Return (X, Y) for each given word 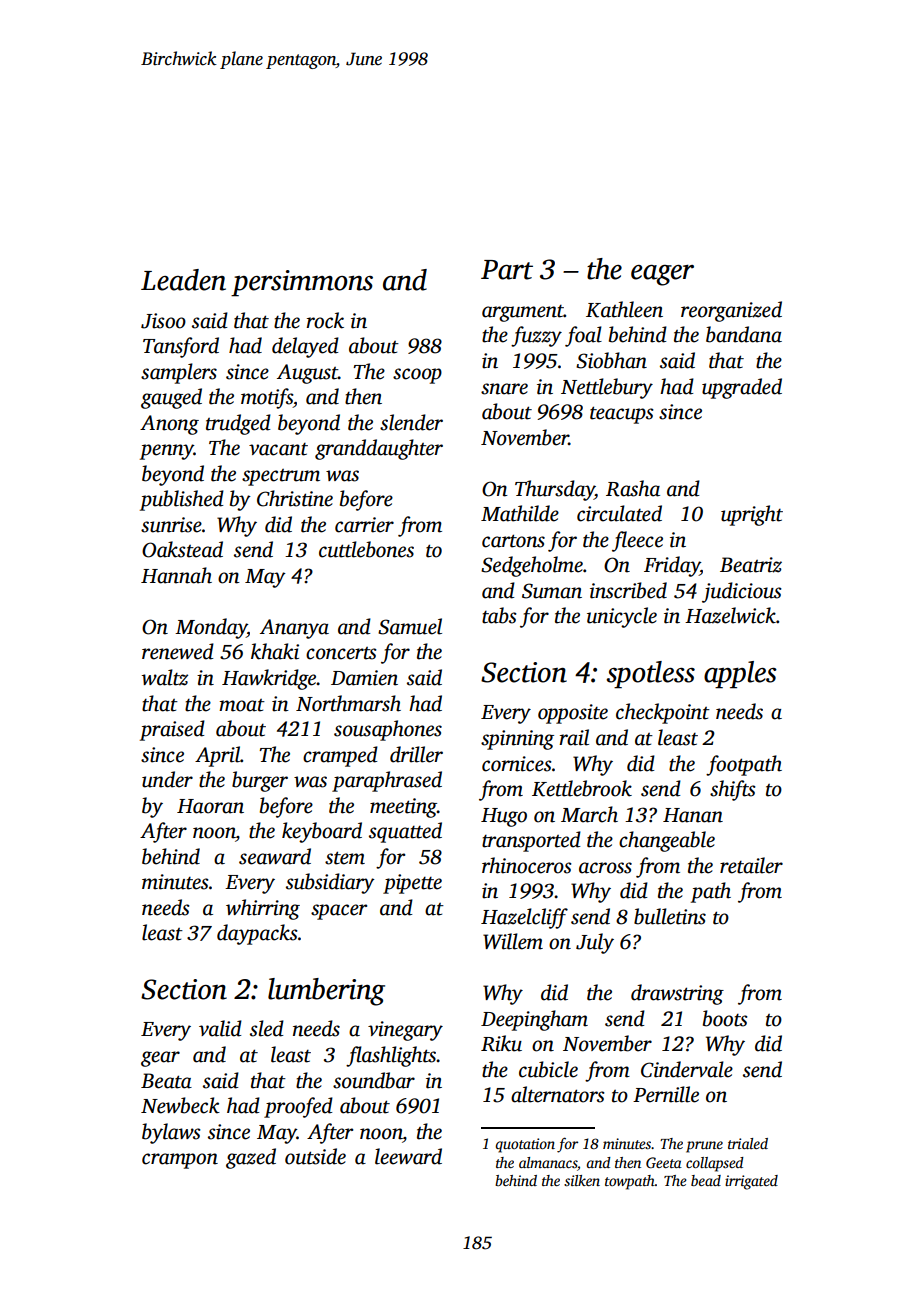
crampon (180, 1161)
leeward (408, 1156)
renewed (178, 651)
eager (662, 275)
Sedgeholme (532, 566)
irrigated (751, 1182)
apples (740, 675)
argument (523, 313)
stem (345, 858)
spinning (517, 740)
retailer (751, 865)
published (182, 500)
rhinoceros (527, 865)
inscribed (628, 590)
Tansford (181, 347)
